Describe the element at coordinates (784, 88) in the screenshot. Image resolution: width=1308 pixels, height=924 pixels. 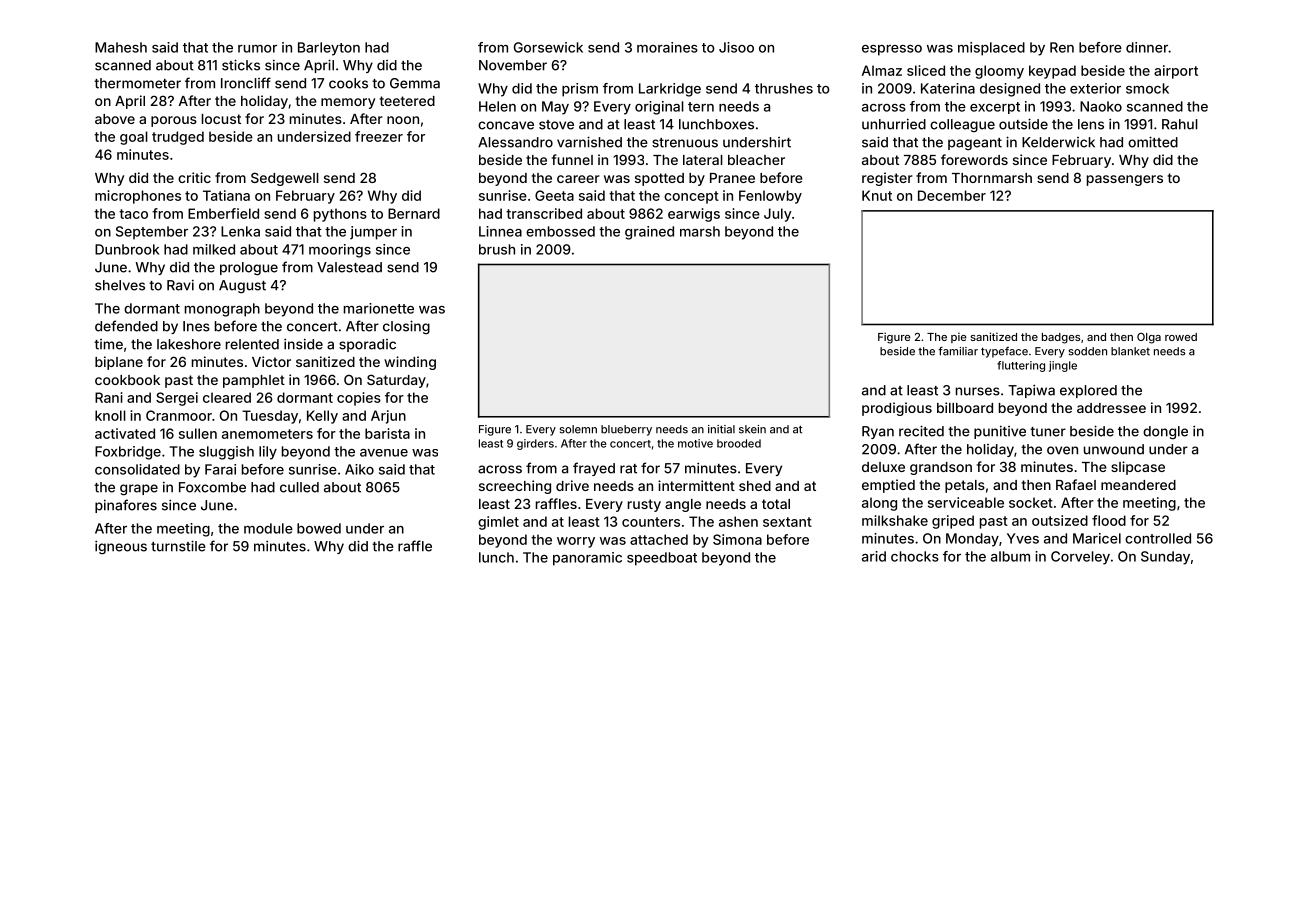
I see `thrushes` at that location.
